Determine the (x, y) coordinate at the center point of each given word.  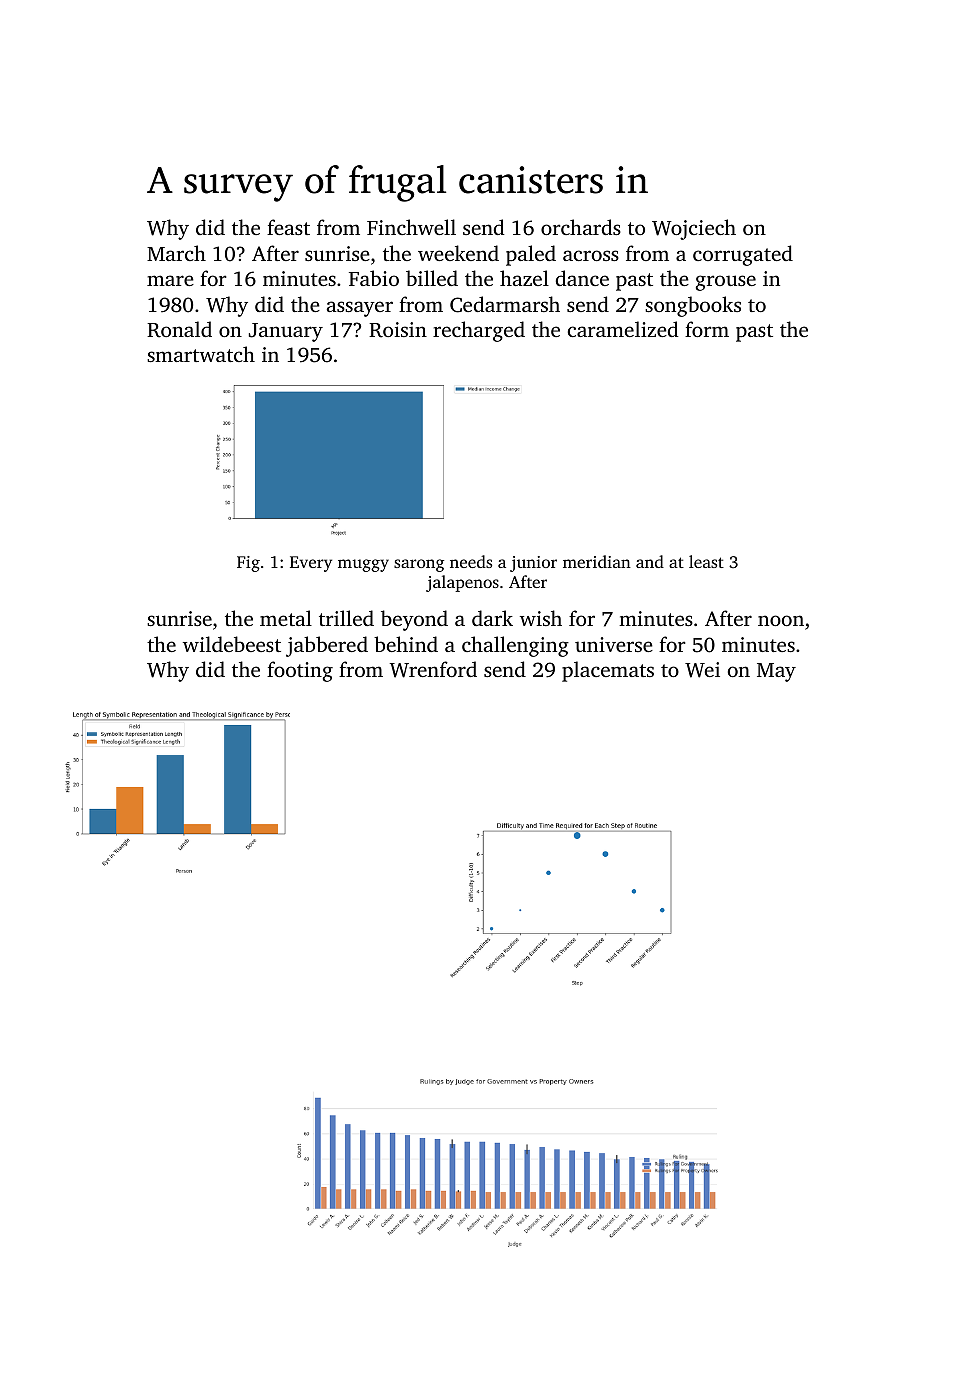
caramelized (623, 329)
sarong (419, 565)
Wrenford (433, 669)
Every (311, 564)
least (706, 561)
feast (288, 227)
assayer (360, 309)
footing (300, 671)
